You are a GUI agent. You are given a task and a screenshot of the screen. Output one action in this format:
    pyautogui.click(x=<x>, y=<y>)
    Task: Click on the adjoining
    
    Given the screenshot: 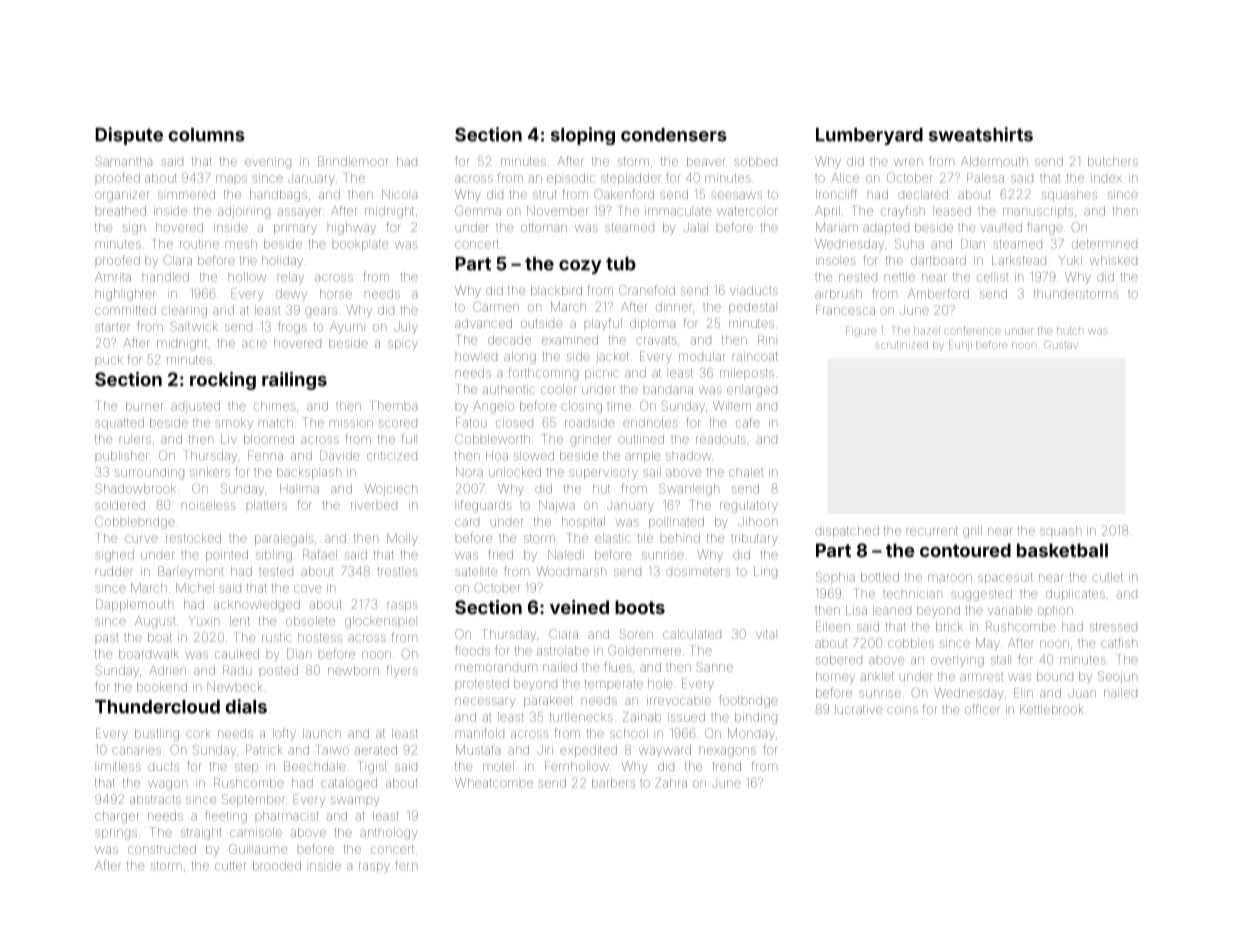 What is the action you would take?
    pyautogui.click(x=244, y=212)
